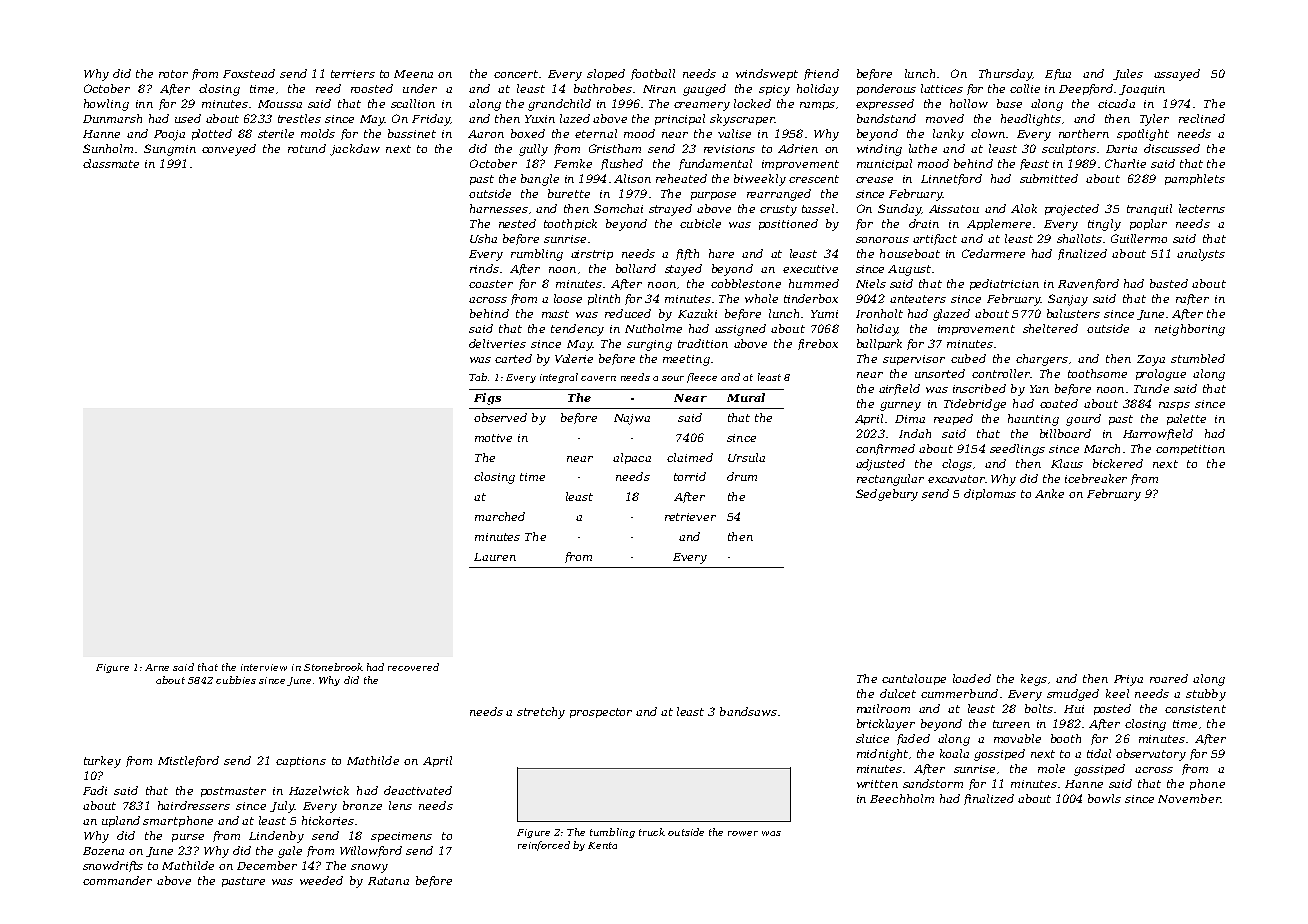 The width and height of the screenshot is (1308, 924). Describe the element at coordinates (999, 224) in the screenshot. I see `Applemere` at that location.
